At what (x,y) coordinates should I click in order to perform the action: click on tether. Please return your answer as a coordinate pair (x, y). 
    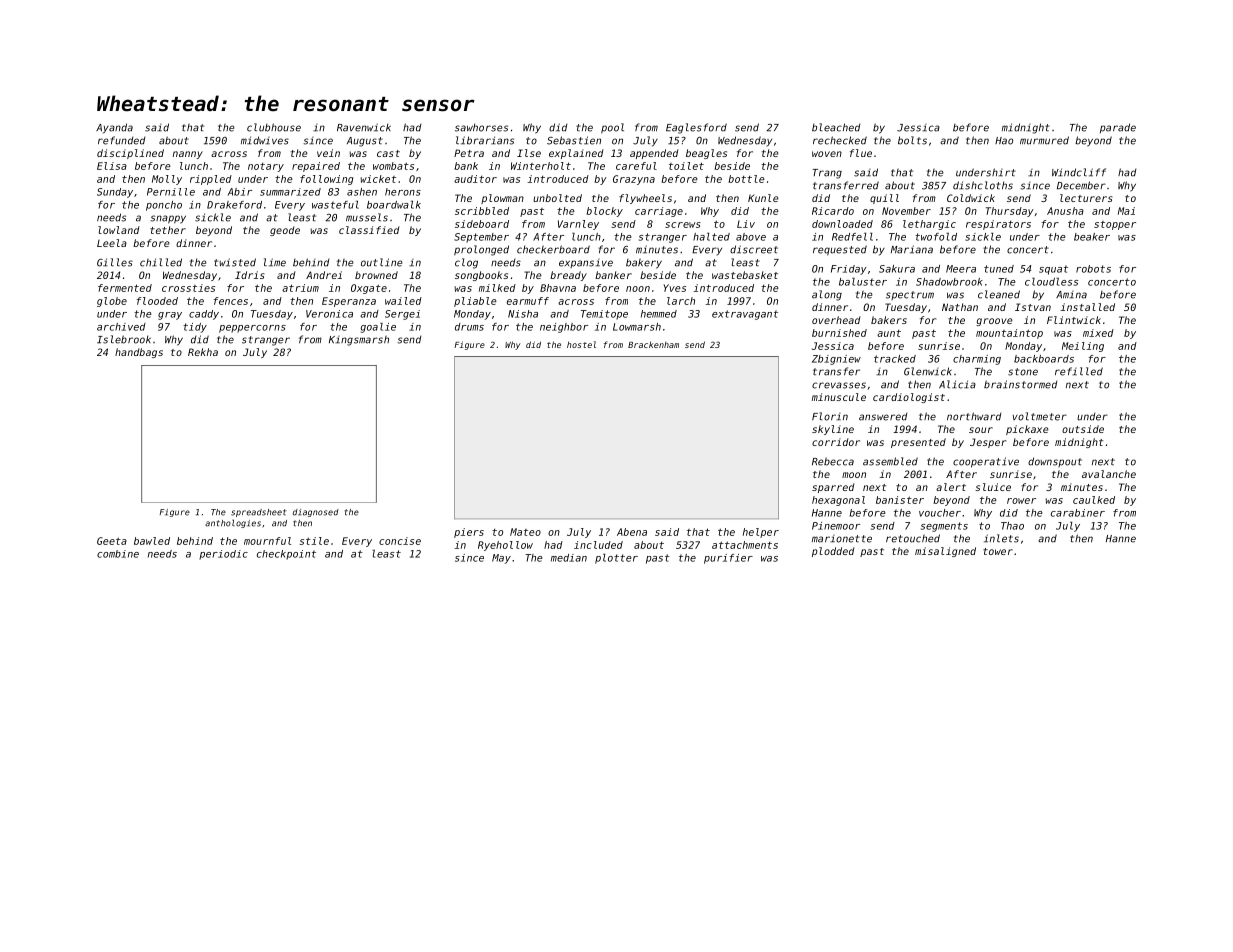
    Looking at the image, I should click on (168, 230).
